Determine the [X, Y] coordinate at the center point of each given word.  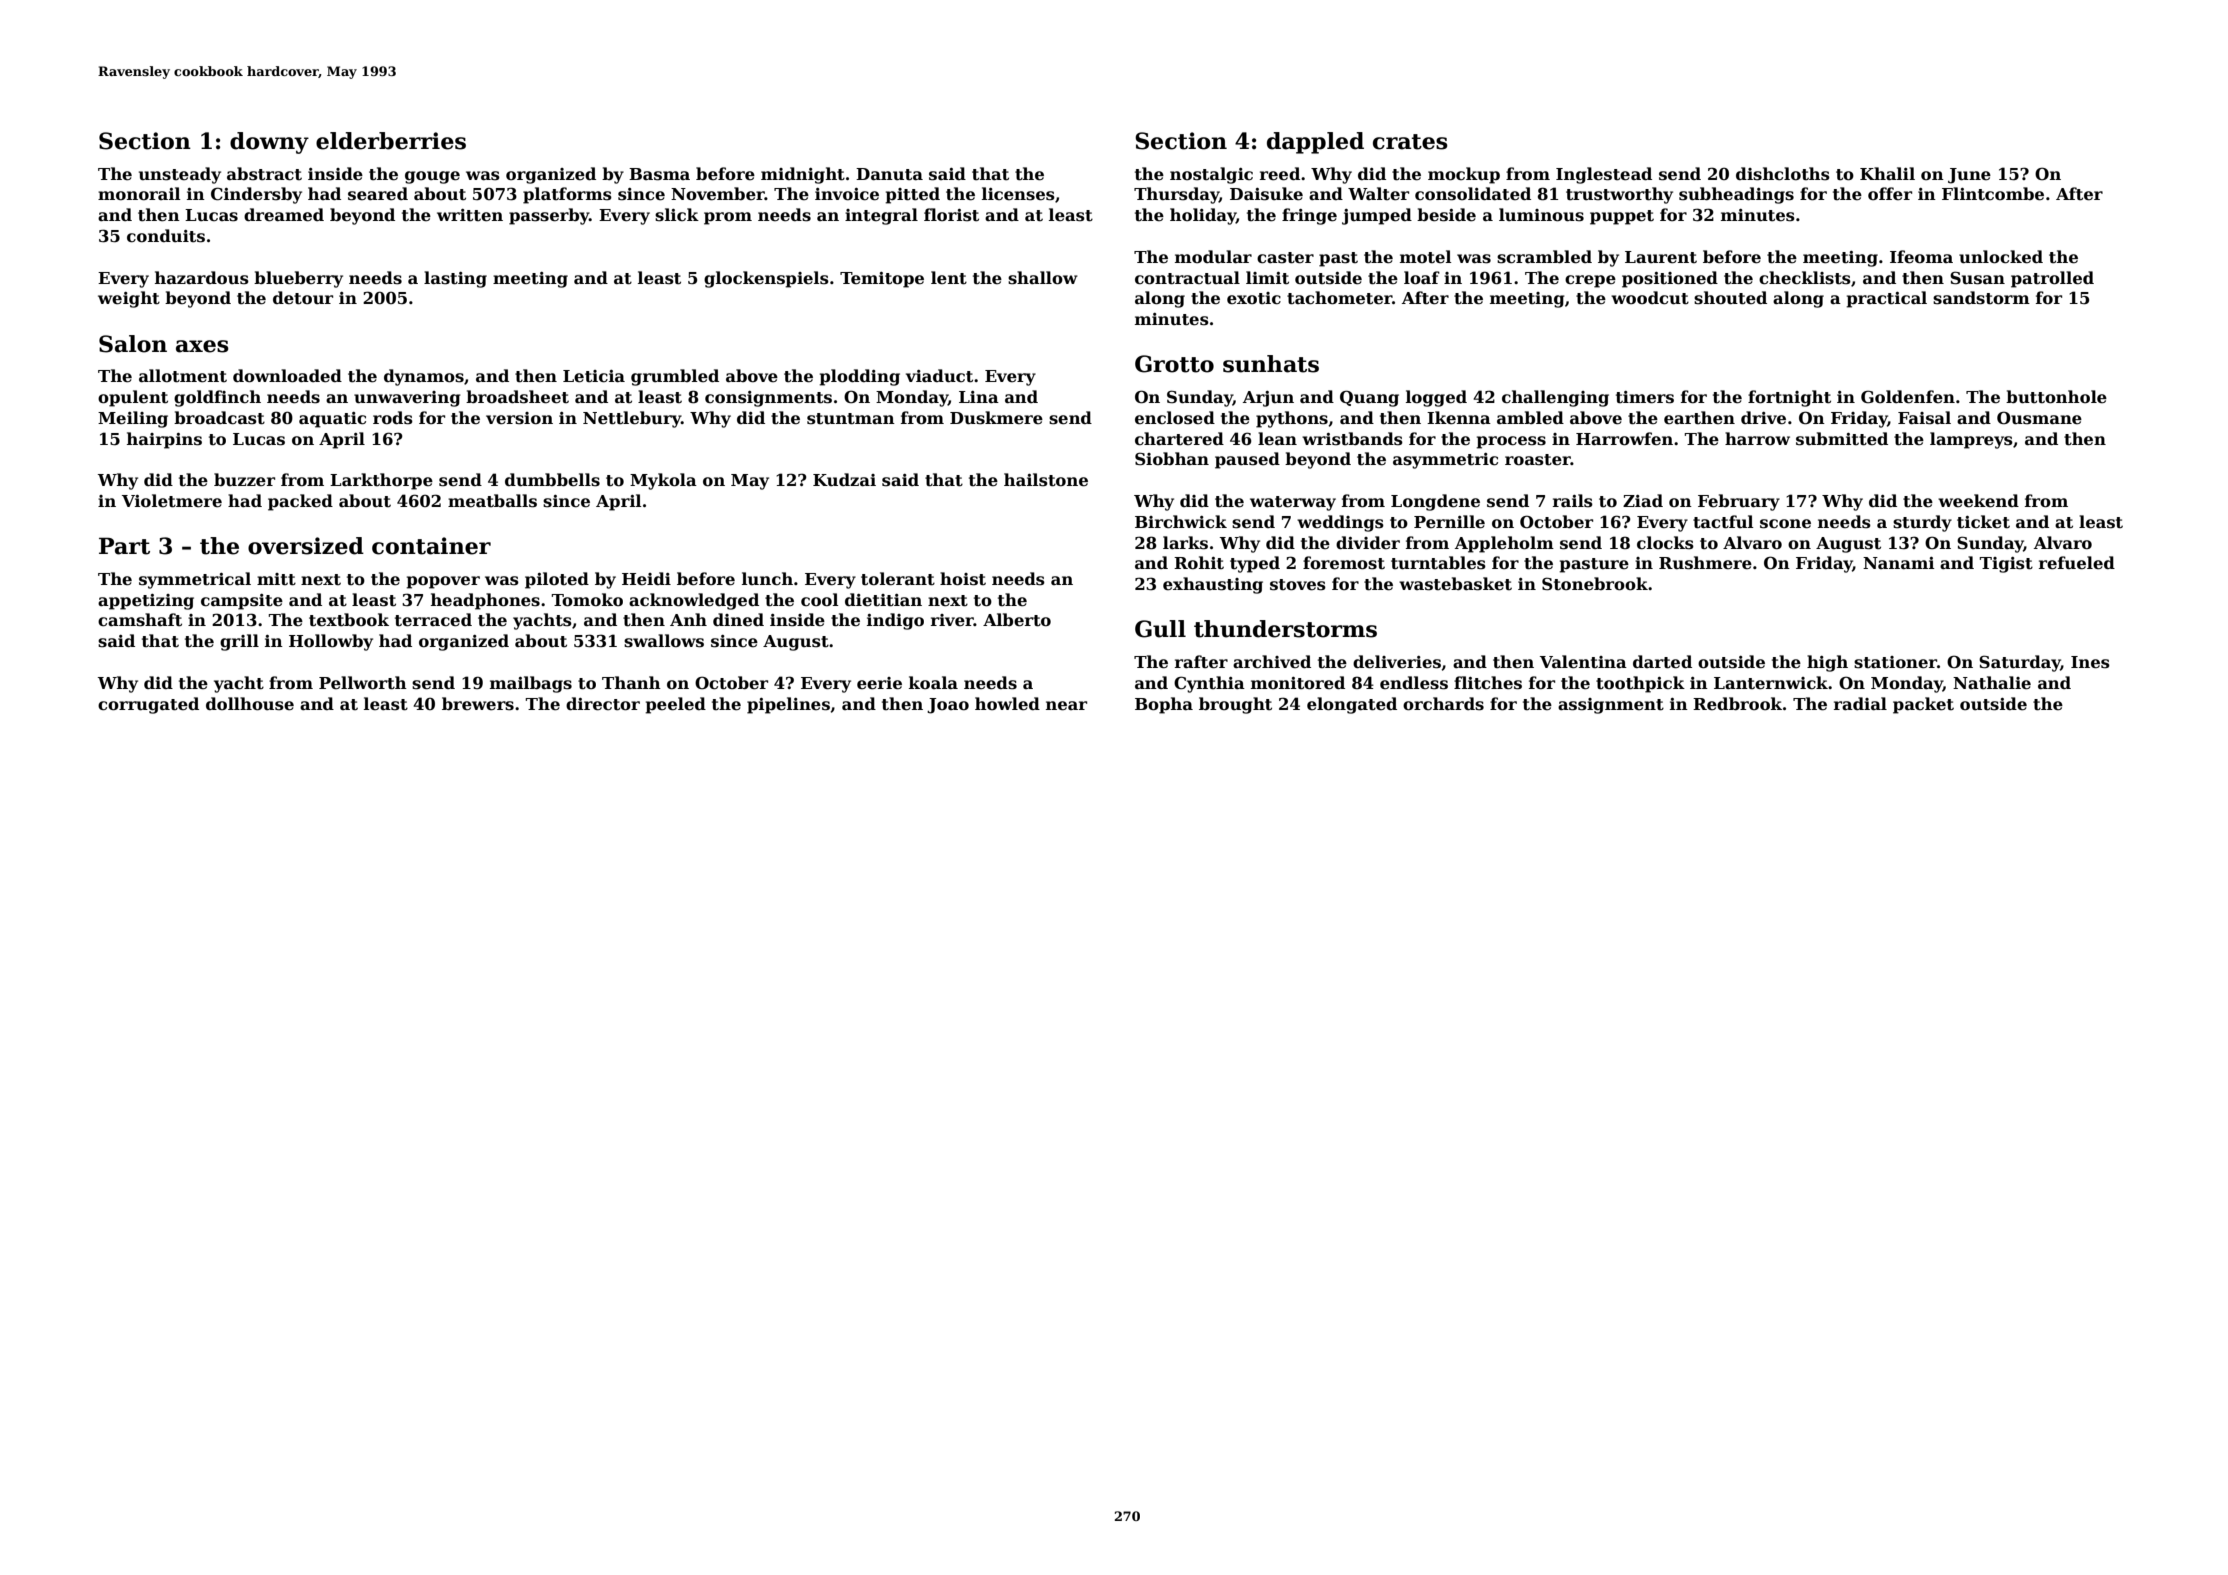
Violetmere [172, 501]
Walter [1378, 194]
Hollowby [331, 642]
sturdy [1922, 523]
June [1969, 176]
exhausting [1213, 585]
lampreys [1971, 440]
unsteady [180, 175]
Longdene [1435, 502]
